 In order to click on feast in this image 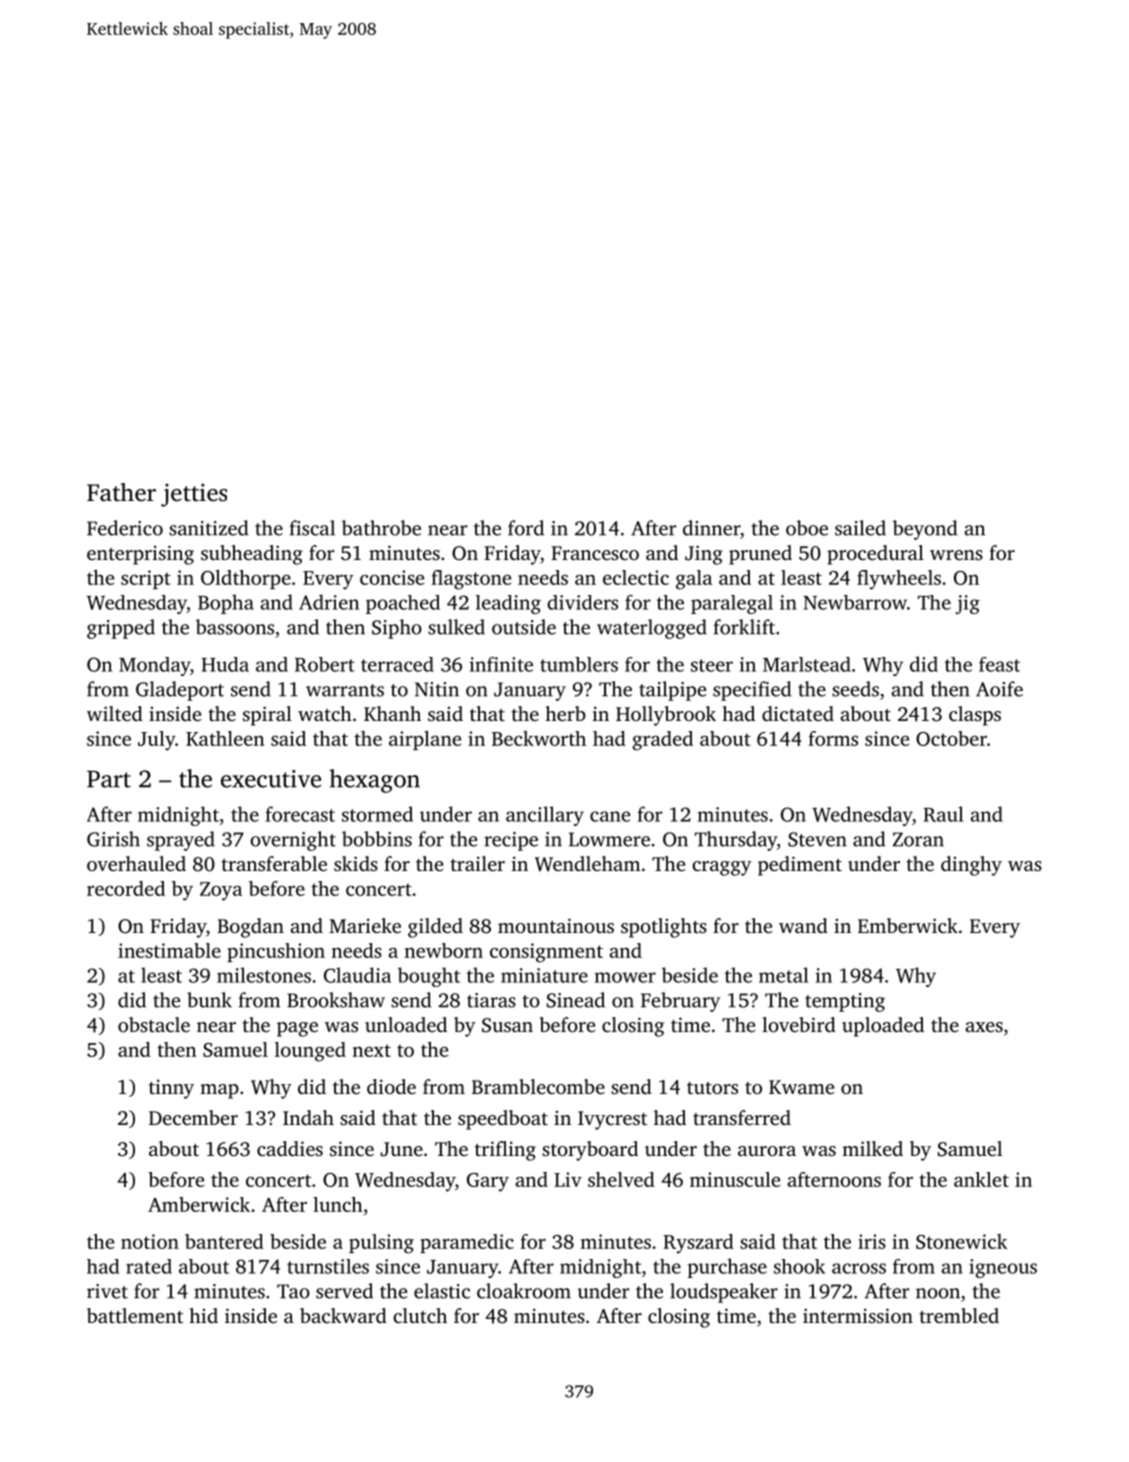, I will do `click(999, 664)`.
